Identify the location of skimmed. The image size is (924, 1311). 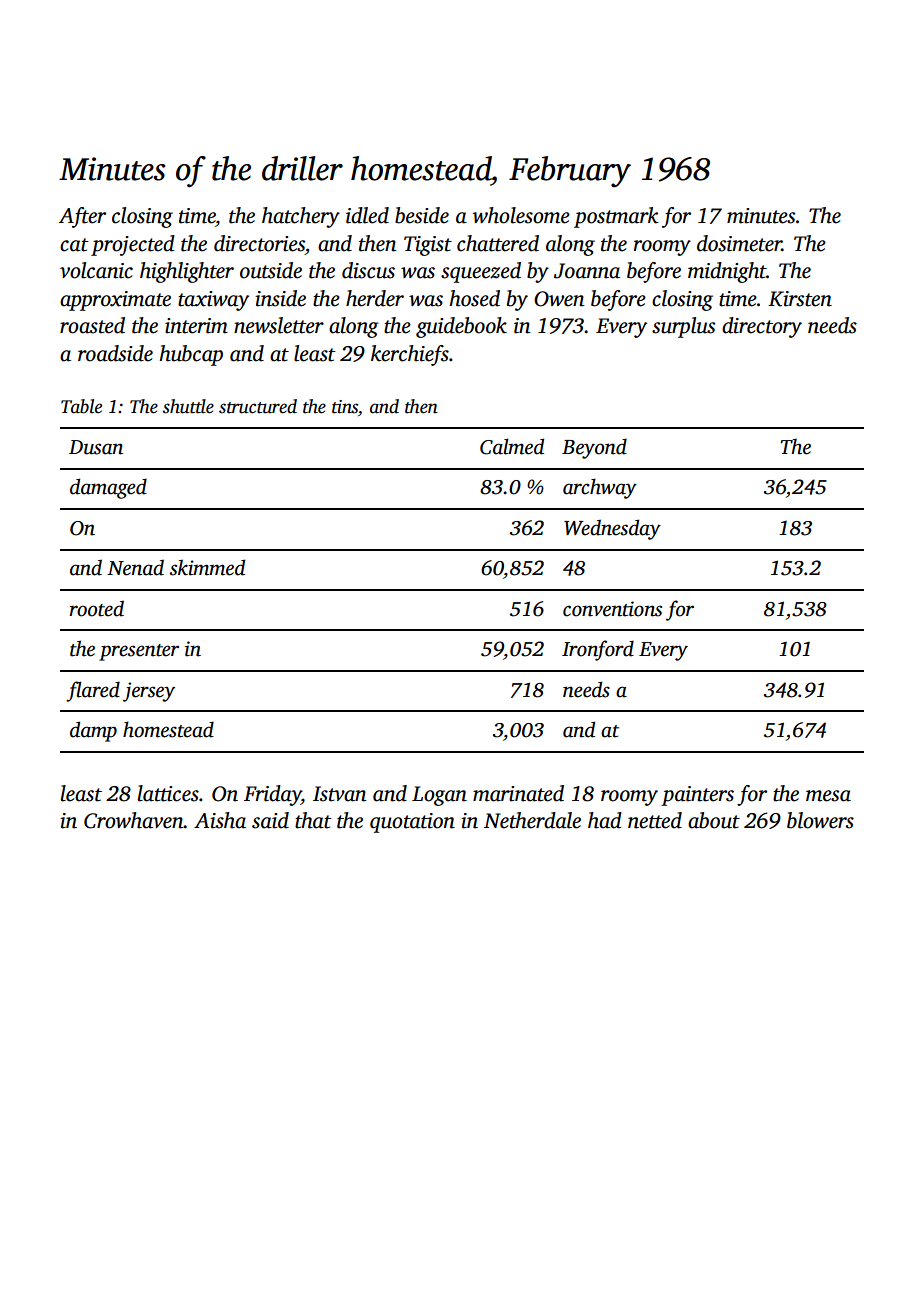
(207, 567).
